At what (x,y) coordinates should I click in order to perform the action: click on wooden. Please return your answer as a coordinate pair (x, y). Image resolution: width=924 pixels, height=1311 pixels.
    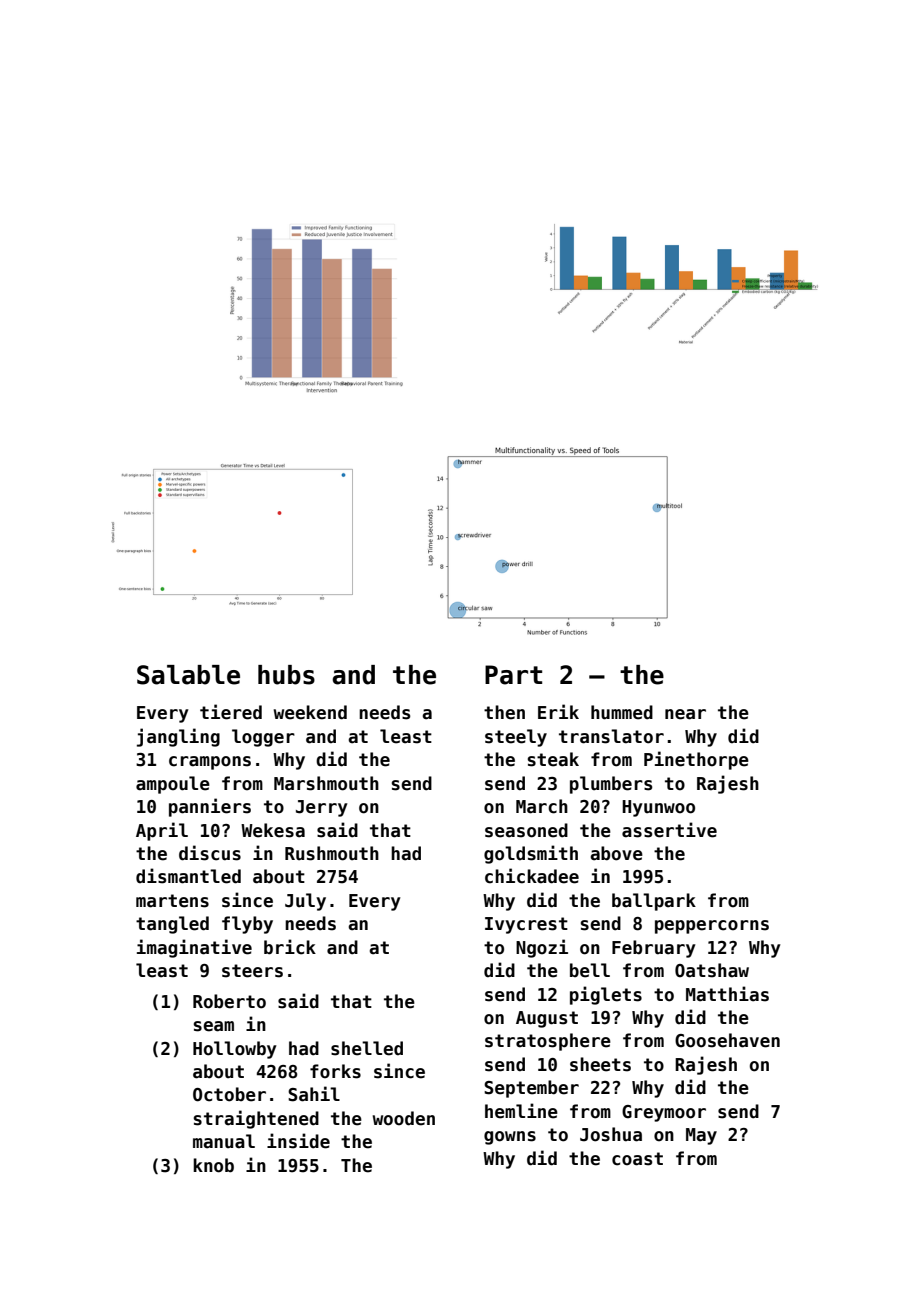
    Looking at the image, I should click on (404, 1118).
